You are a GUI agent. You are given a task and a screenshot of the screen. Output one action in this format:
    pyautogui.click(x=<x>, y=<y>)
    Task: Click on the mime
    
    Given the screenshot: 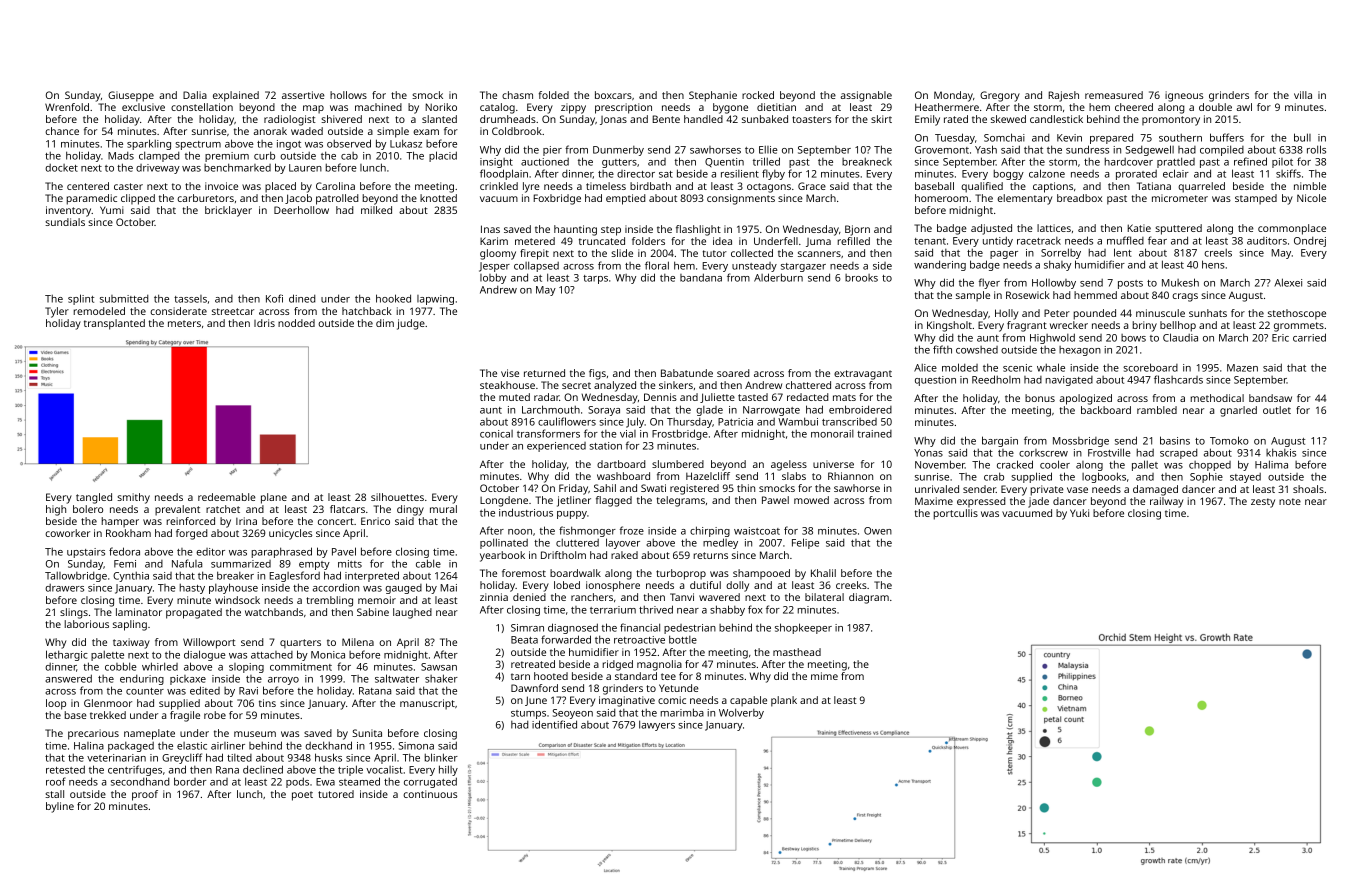 What is the action you would take?
    pyautogui.click(x=824, y=676)
